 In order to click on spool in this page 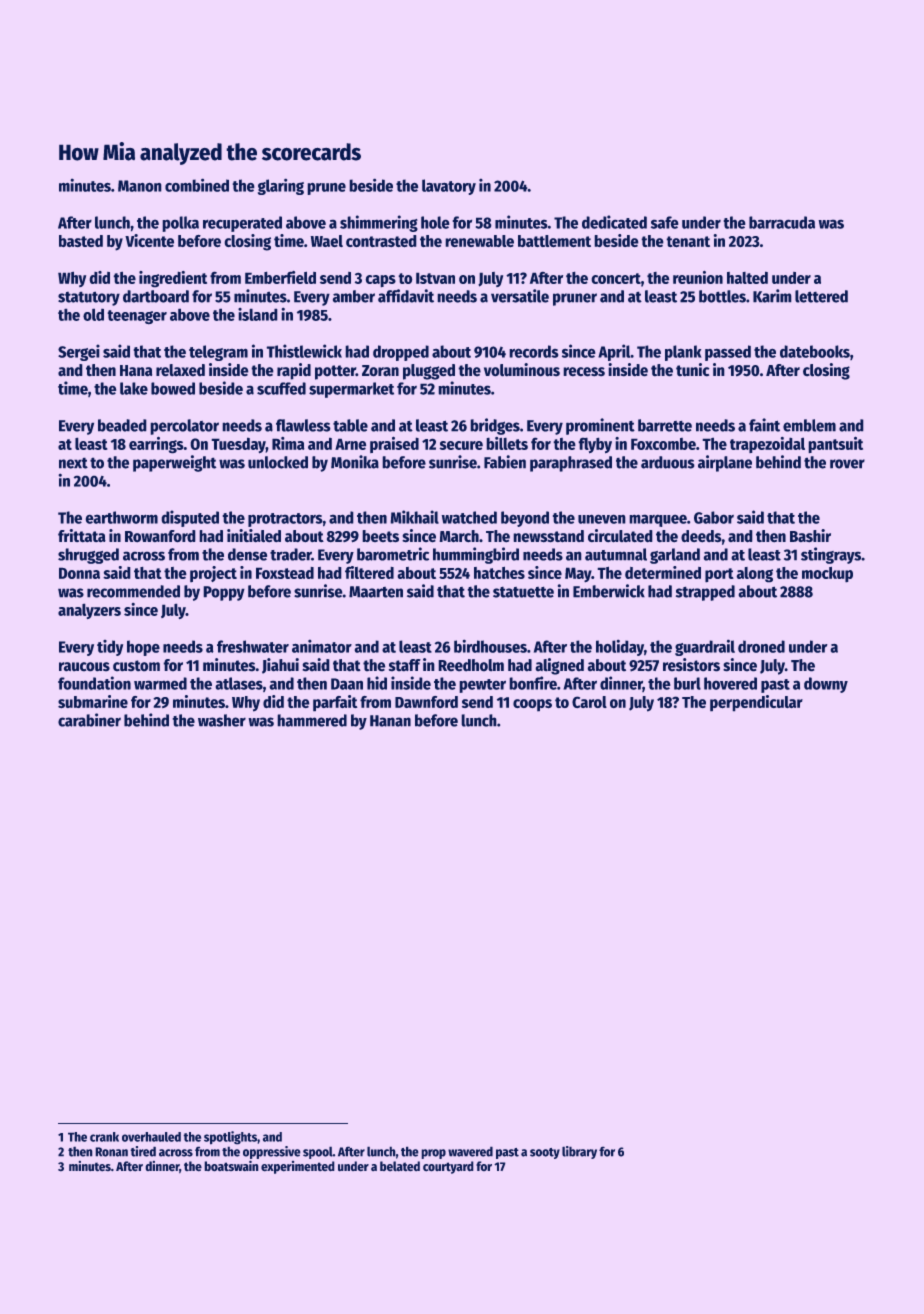, I will do `click(318, 1153)`.
